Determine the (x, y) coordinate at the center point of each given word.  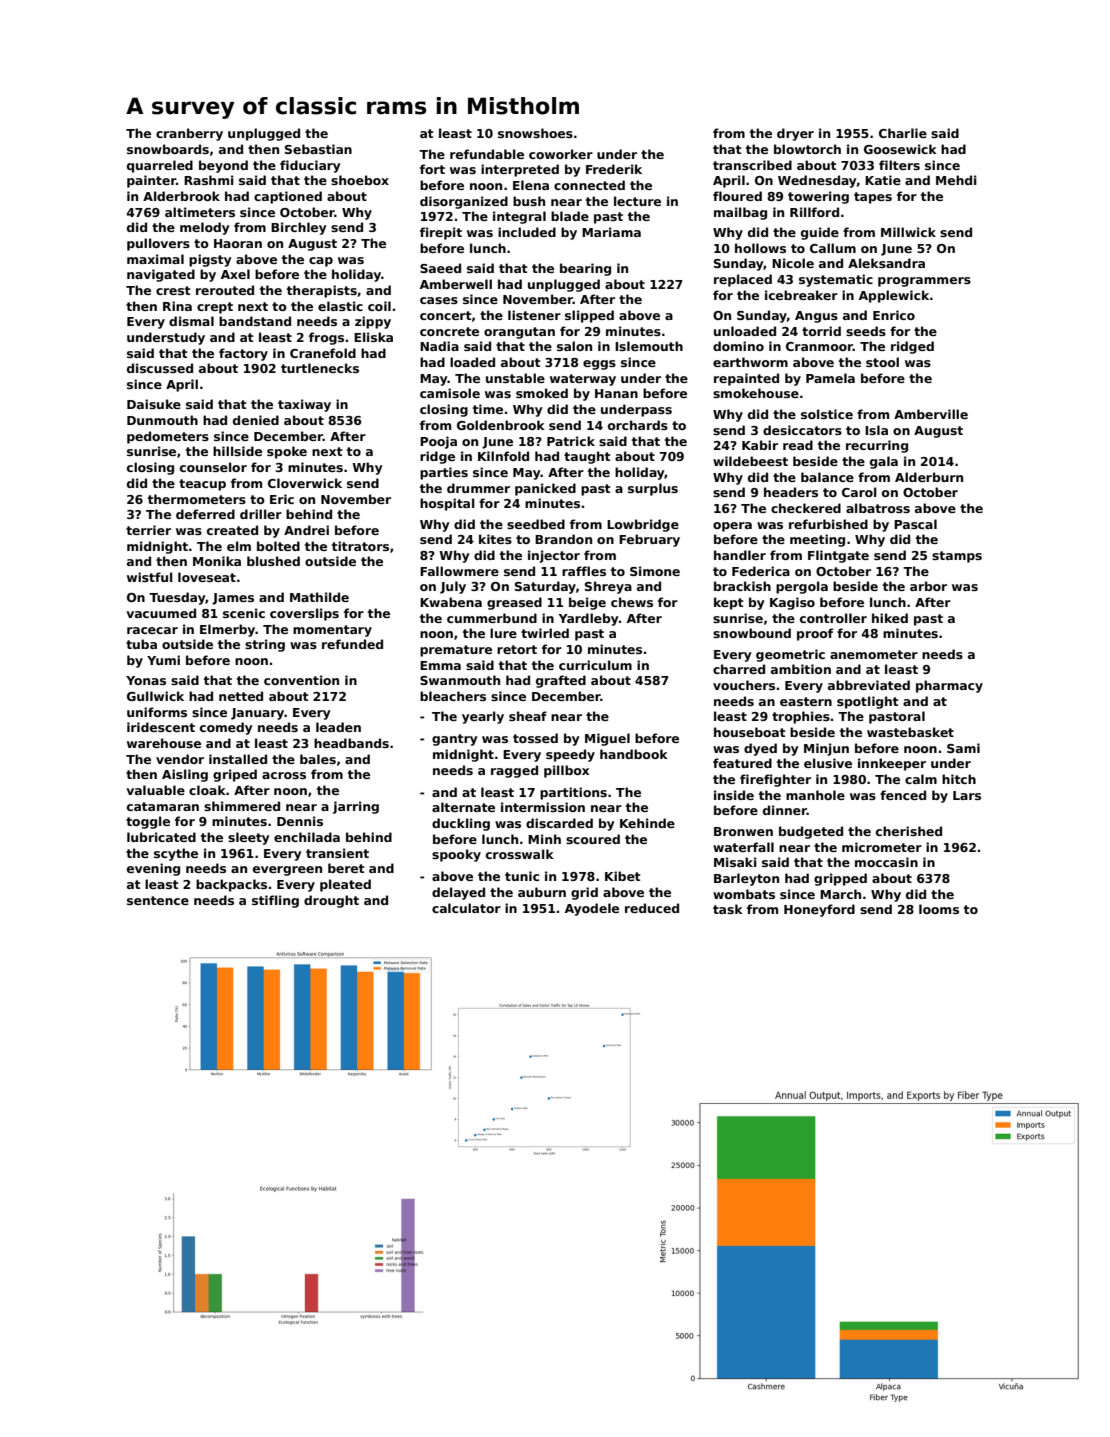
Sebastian (318, 149)
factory (243, 354)
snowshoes (535, 133)
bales (318, 759)
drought (331, 901)
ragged (514, 771)
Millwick (908, 232)
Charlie (903, 133)
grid (584, 893)
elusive (828, 763)
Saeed (440, 268)
